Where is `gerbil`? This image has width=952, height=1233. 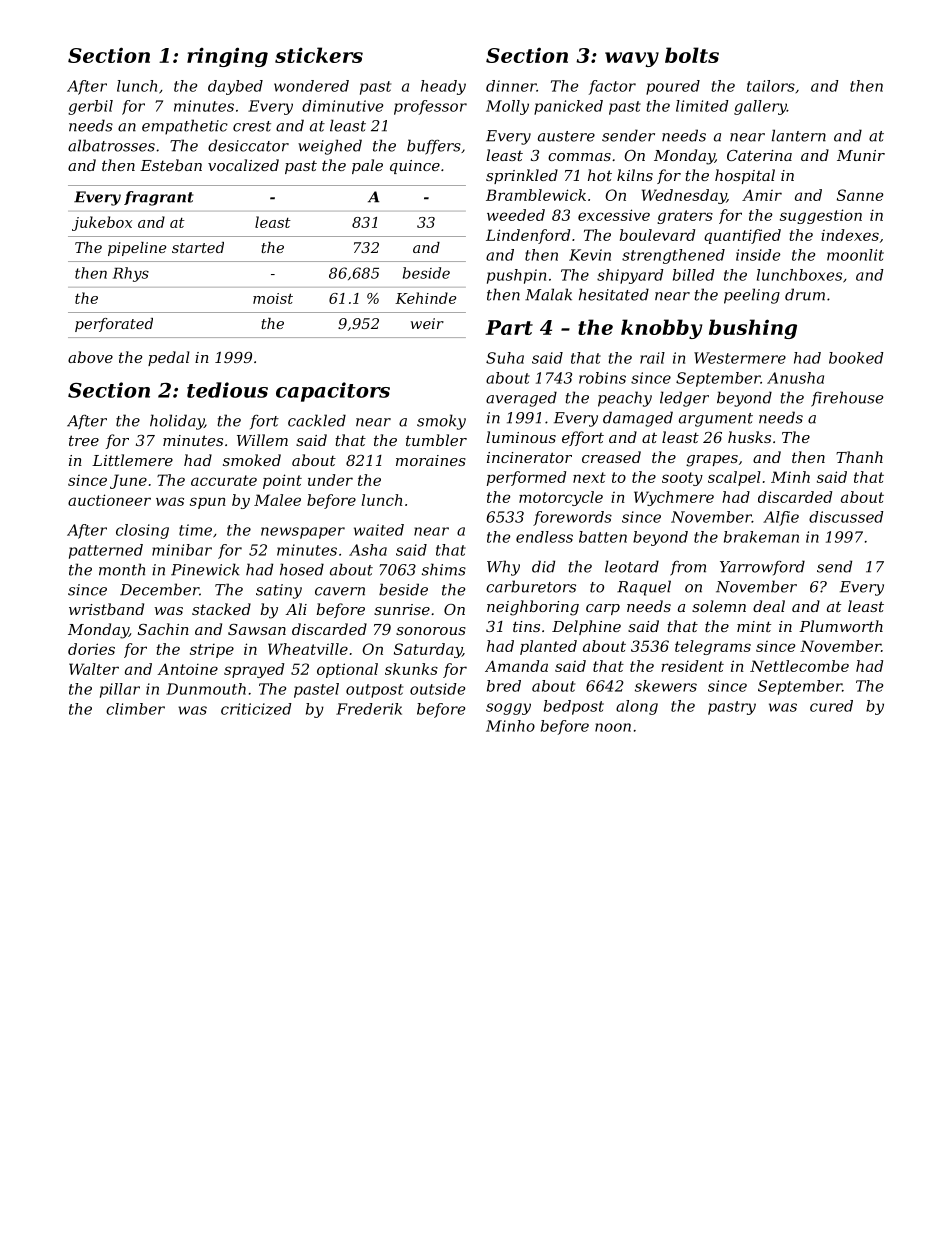 gerbil is located at coordinates (90, 107).
